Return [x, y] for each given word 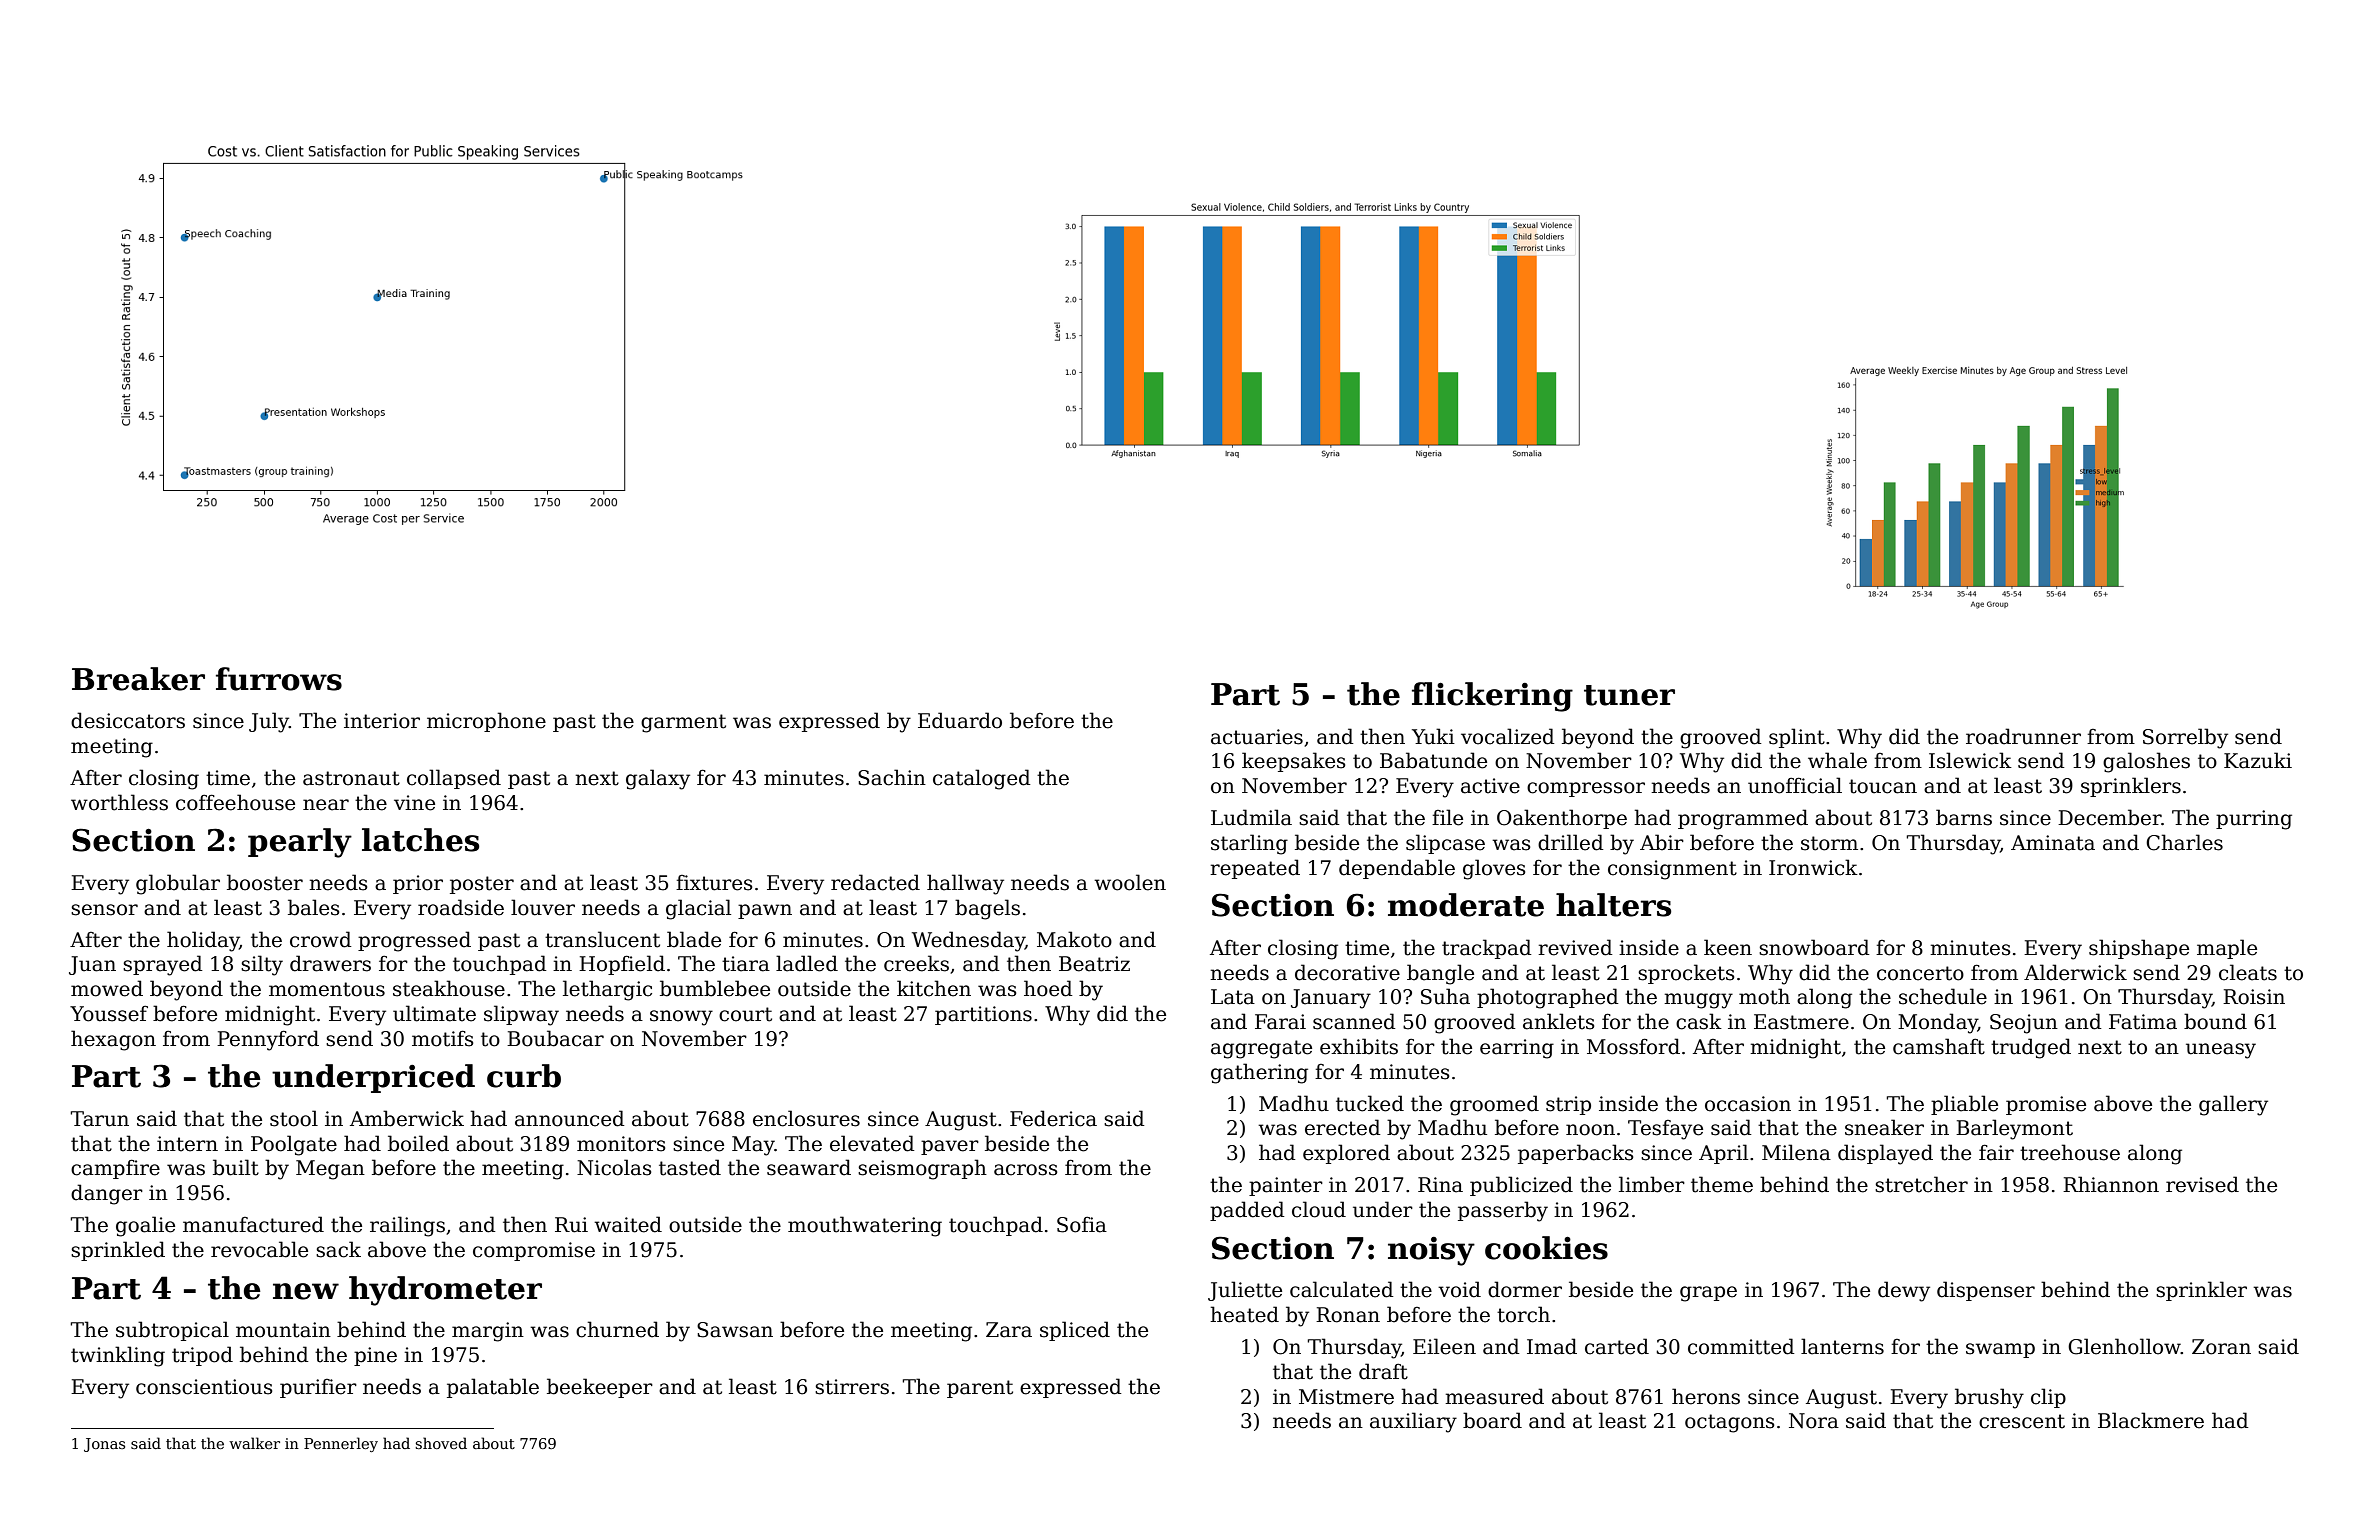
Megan [330, 1170]
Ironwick [1813, 867]
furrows [279, 679]
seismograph [922, 1169]
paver [950, 1147]
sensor [104, 910]
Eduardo [960, 720]
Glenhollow [2124, 1346]
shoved [441, 1443]
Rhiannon [2111, 1184]
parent [980, 1389]
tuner [1629, 695]
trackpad [1487, 949]
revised [2202, 1184]
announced [570, 1118]
